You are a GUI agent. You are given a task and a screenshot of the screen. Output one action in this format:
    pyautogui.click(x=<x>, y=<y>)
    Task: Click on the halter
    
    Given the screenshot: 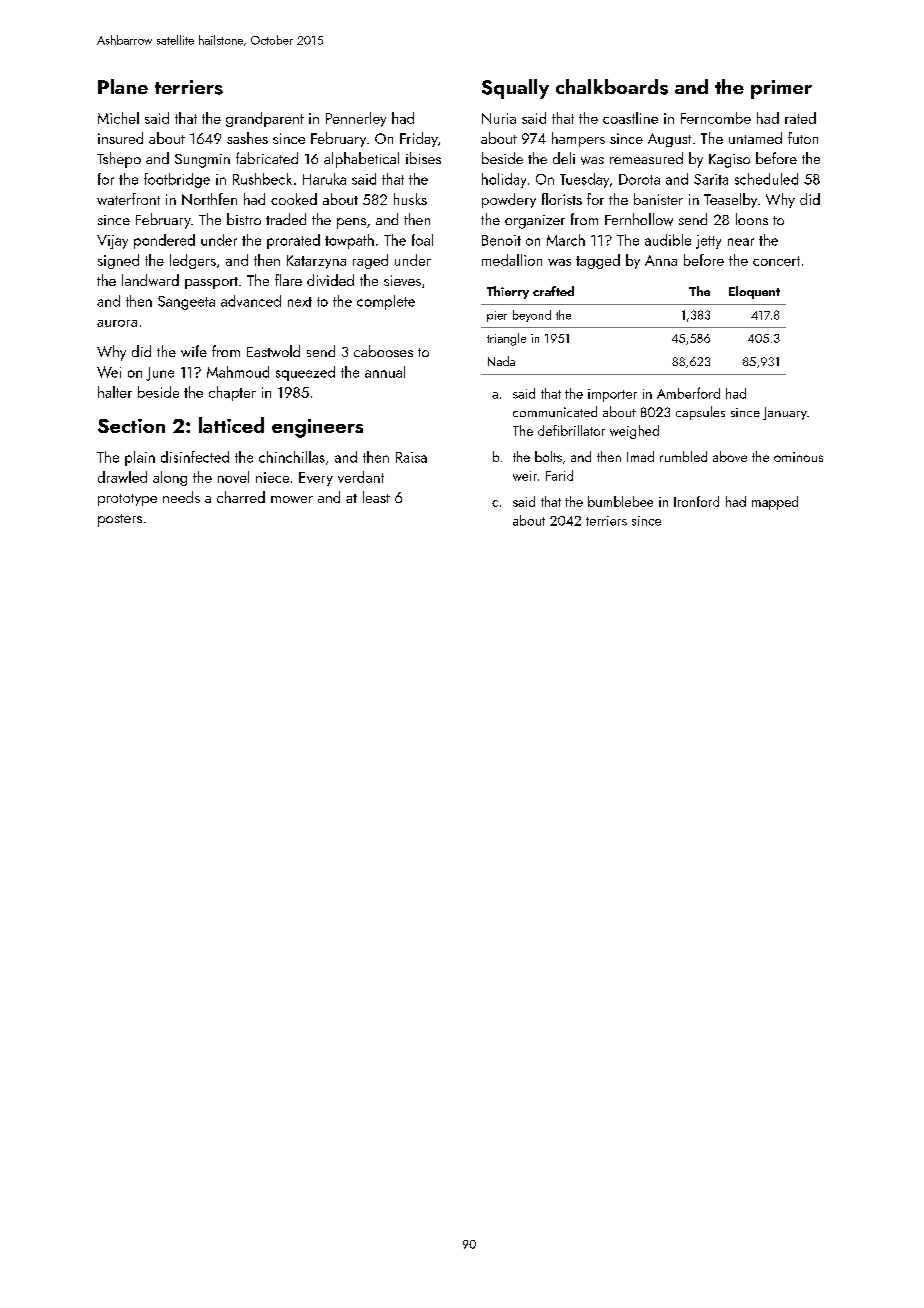 What is the action you would take?
    pyautogui.click(x=115, y=392)
